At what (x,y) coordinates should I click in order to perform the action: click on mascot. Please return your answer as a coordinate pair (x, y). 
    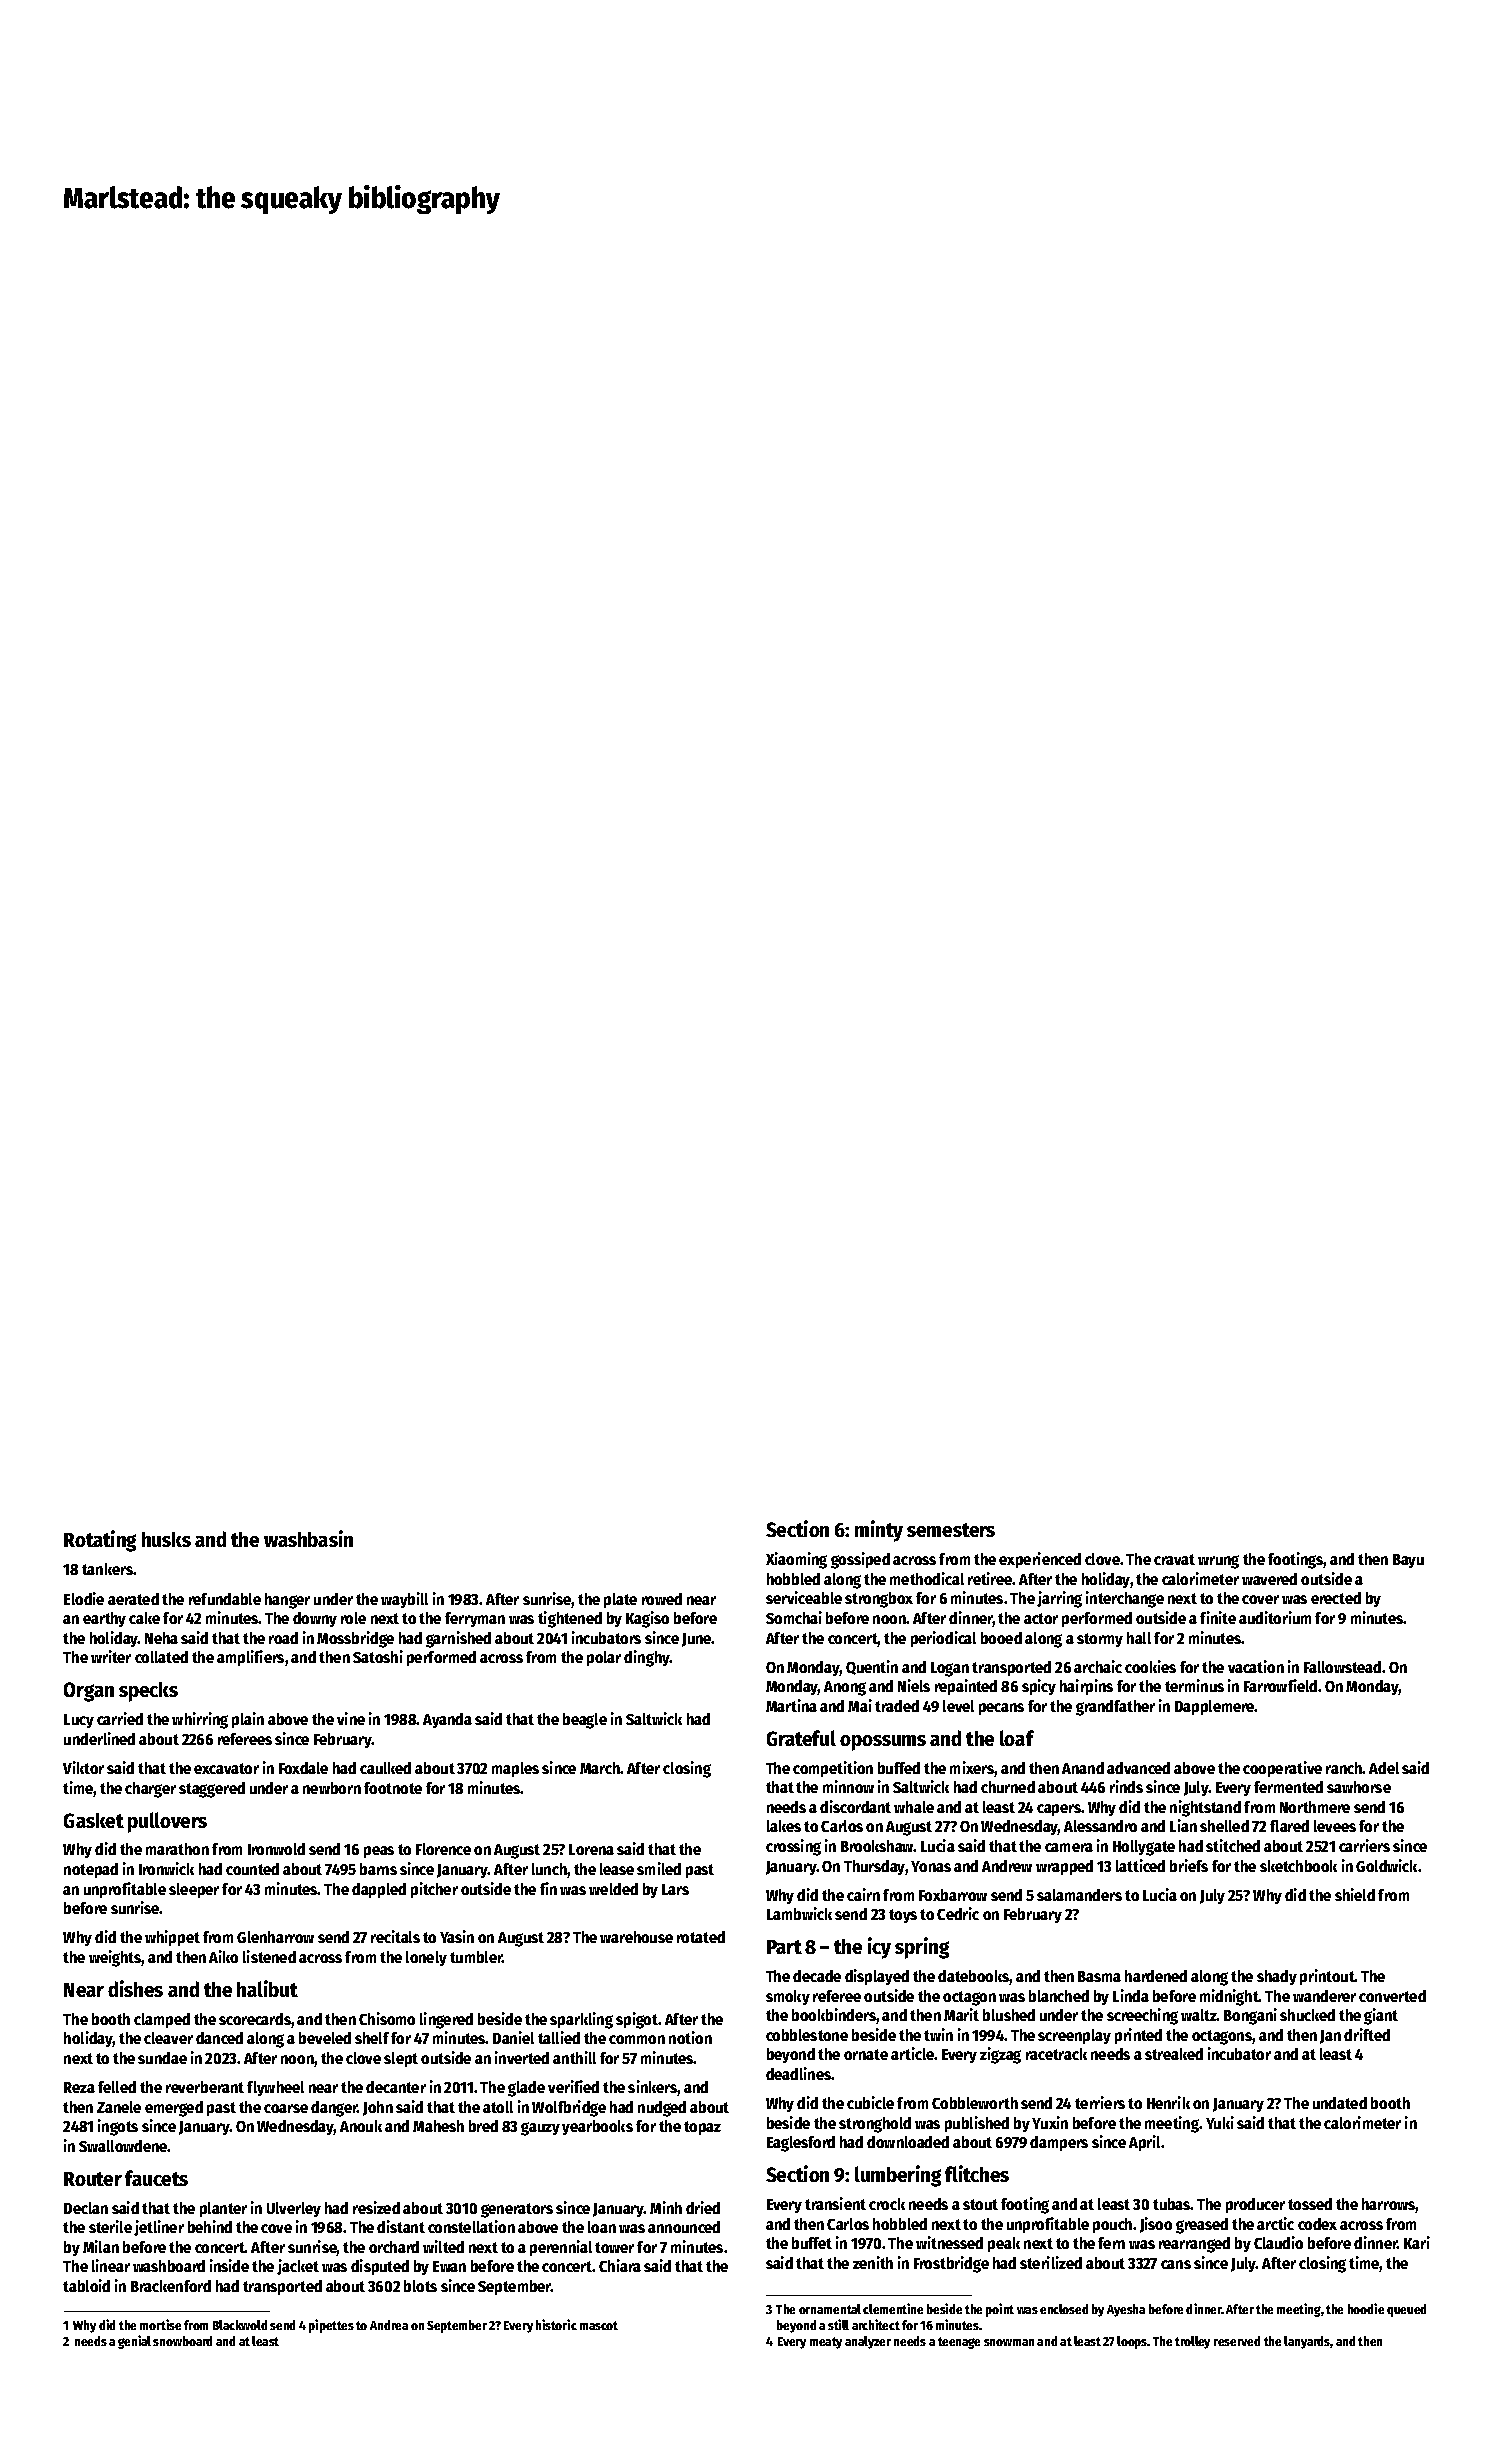
    Looking at the image, I should click on (599, 2325).
